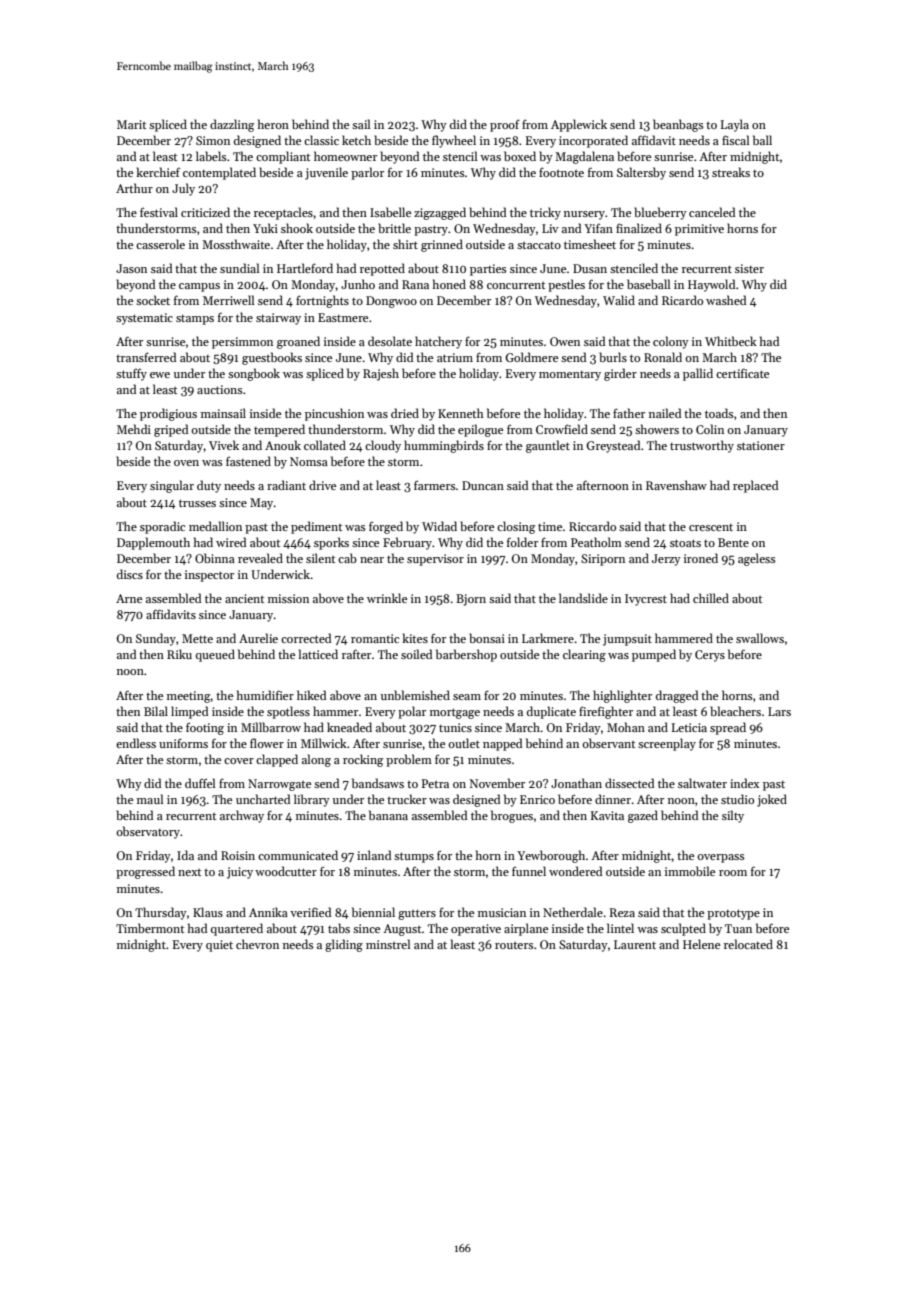 This page has width=908, height=1316. What do you see at coordinates (131, 375) in the page?
I see `stuffy` at bounding box center [131, 375].
